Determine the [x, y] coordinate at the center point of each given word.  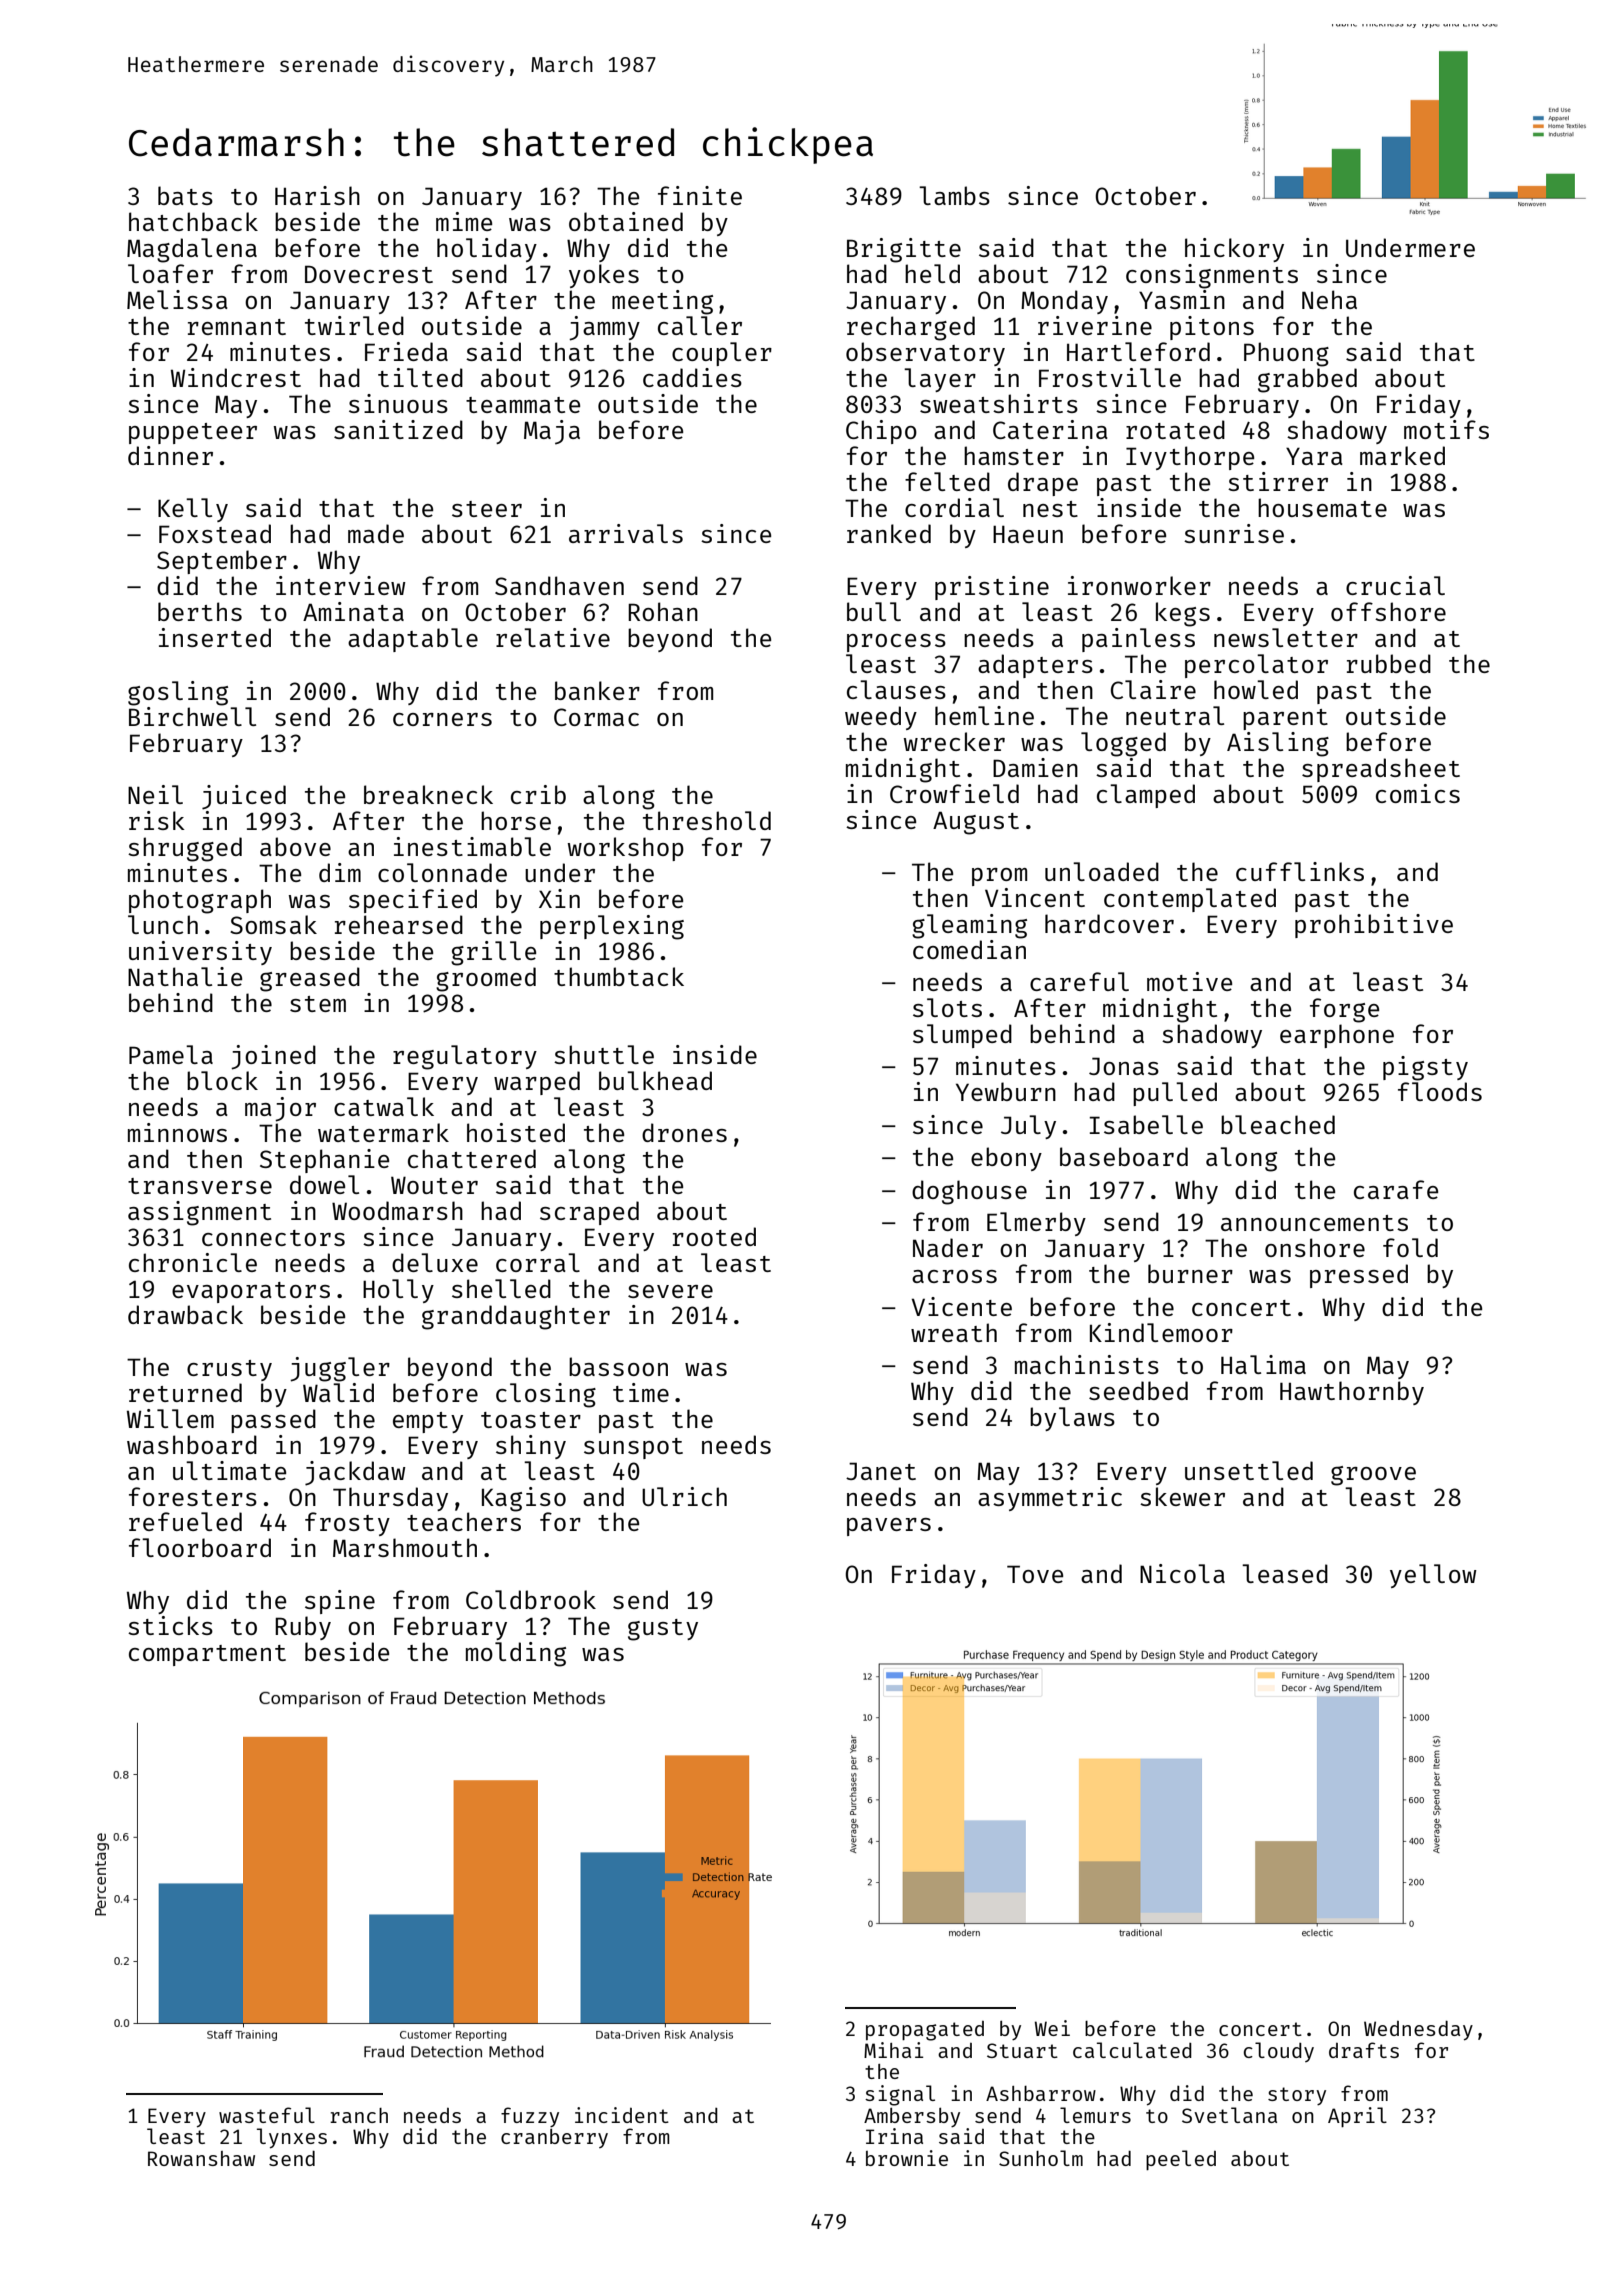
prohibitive [1374, 926]
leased [1285, 1573]
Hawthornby [1352, 1393]
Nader [948, 1247]
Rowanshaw [201, 2158]
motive [1189, 981]
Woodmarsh [397, 1210]
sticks [170, 1625]
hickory [1234, 250]
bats [185, 195]
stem [318, 1004]
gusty [663, 1630]
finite [700, 195]
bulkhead [655, 1080]
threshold [707, 820]
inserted [215, 637]
